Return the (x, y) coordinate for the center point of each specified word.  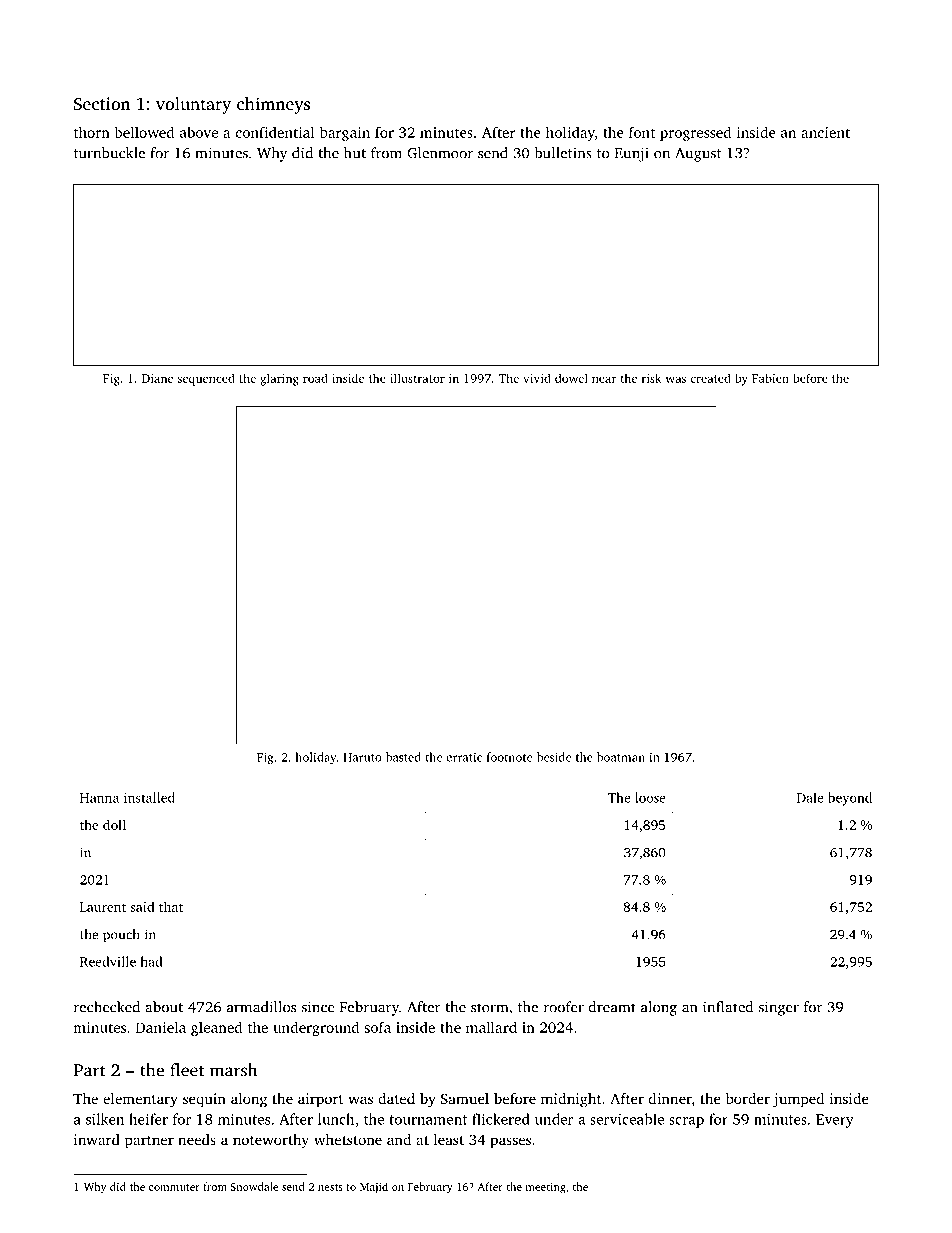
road (315, 378)
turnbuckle (109, 153)
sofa (378, 1027)
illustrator (417, 378)
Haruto (362, 757)
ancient (825, 132)
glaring (279, 379)
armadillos (261, 1007)
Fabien (770, 378)
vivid (537, 378)
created (710, 378)
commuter (174, 1187)
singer (779, 1008)
